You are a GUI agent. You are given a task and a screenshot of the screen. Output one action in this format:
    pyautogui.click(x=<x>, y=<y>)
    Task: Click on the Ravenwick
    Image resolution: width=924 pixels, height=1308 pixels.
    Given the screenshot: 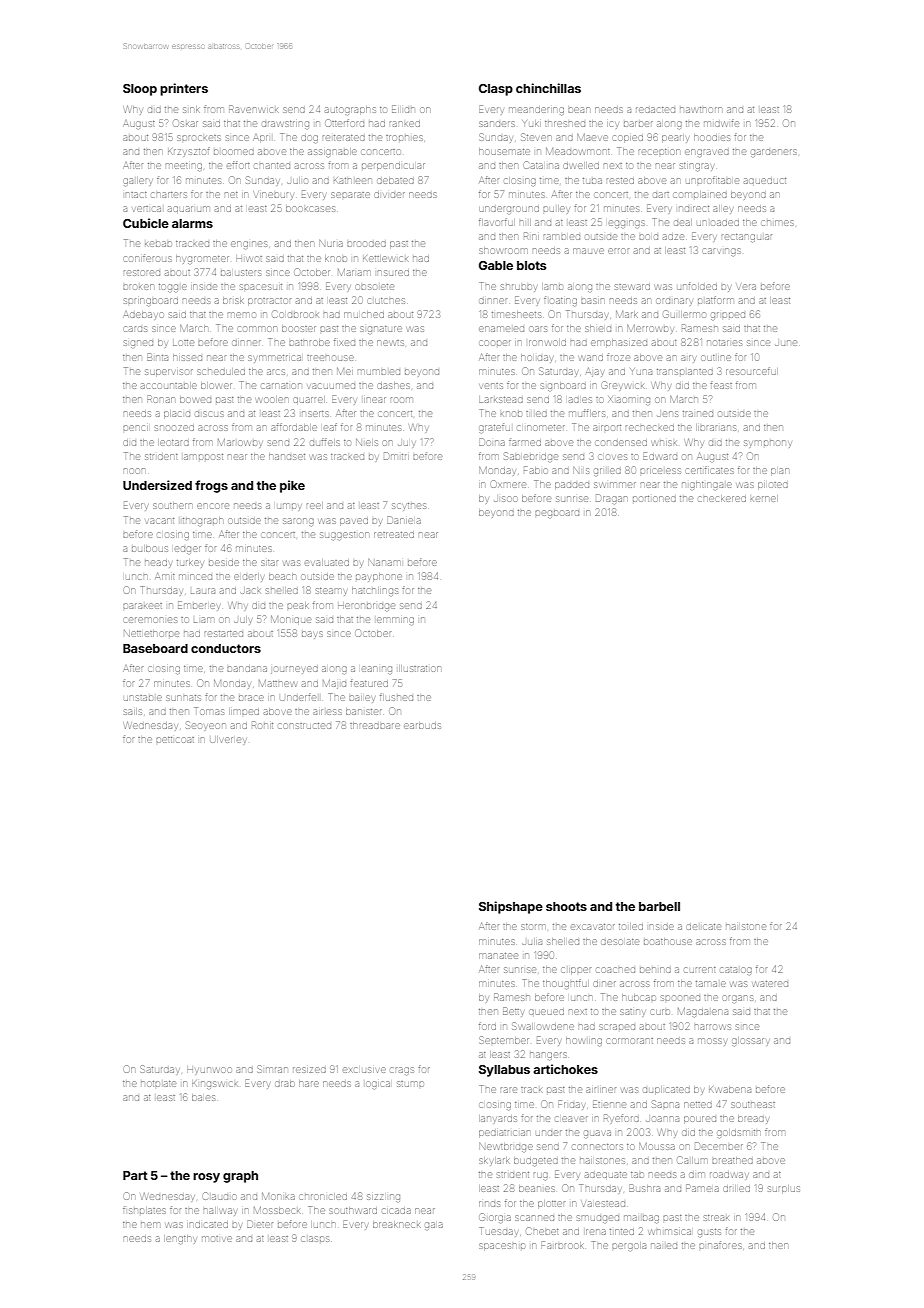 What is the action you would take?
    pyautogui.click(x=253, y=109)
